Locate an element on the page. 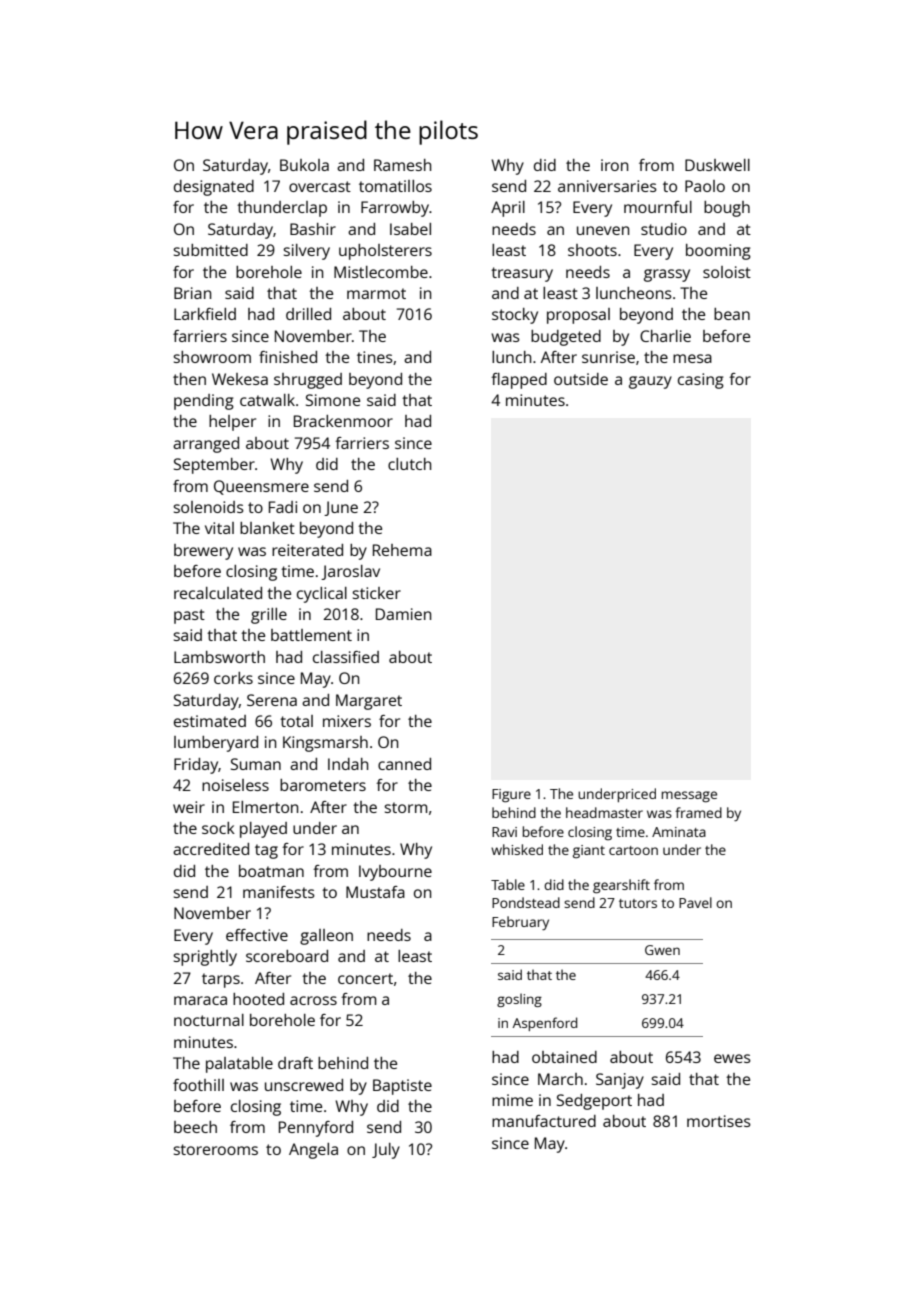 The width and height of the document is (924, 1311). canned is located at coordinates (404, 764).
